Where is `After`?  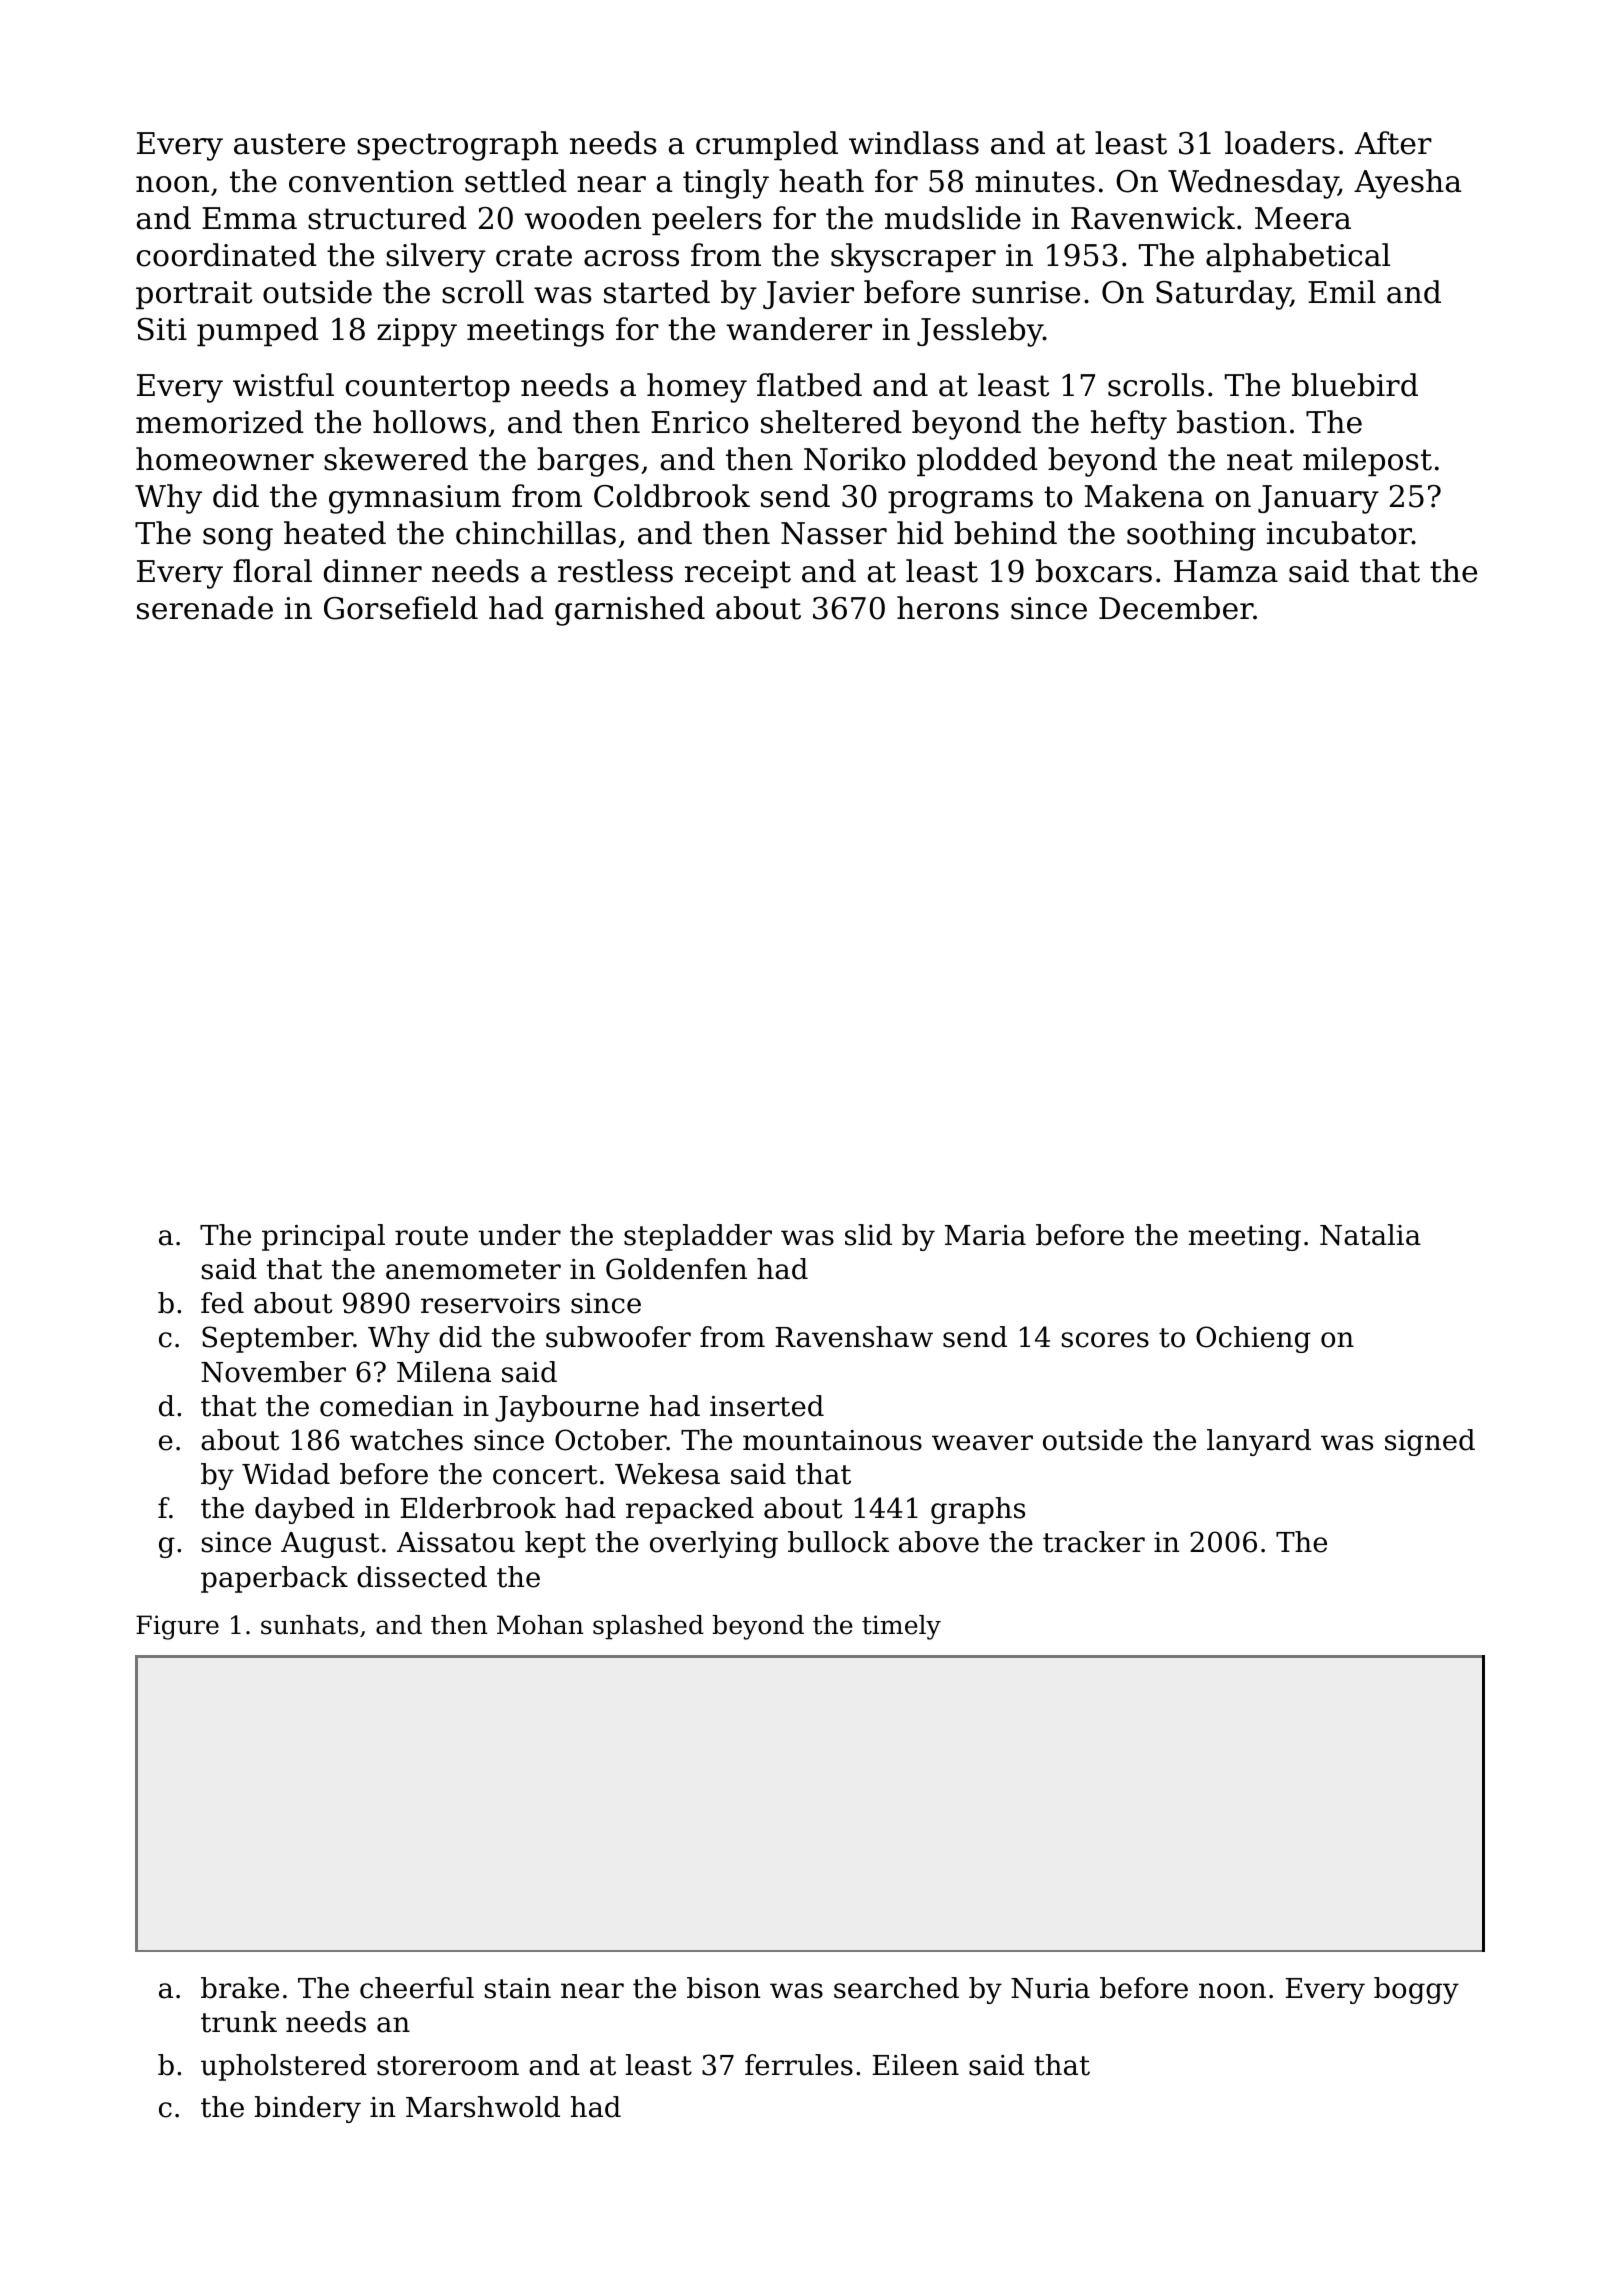 After is located at coordinates (1393, 143).
